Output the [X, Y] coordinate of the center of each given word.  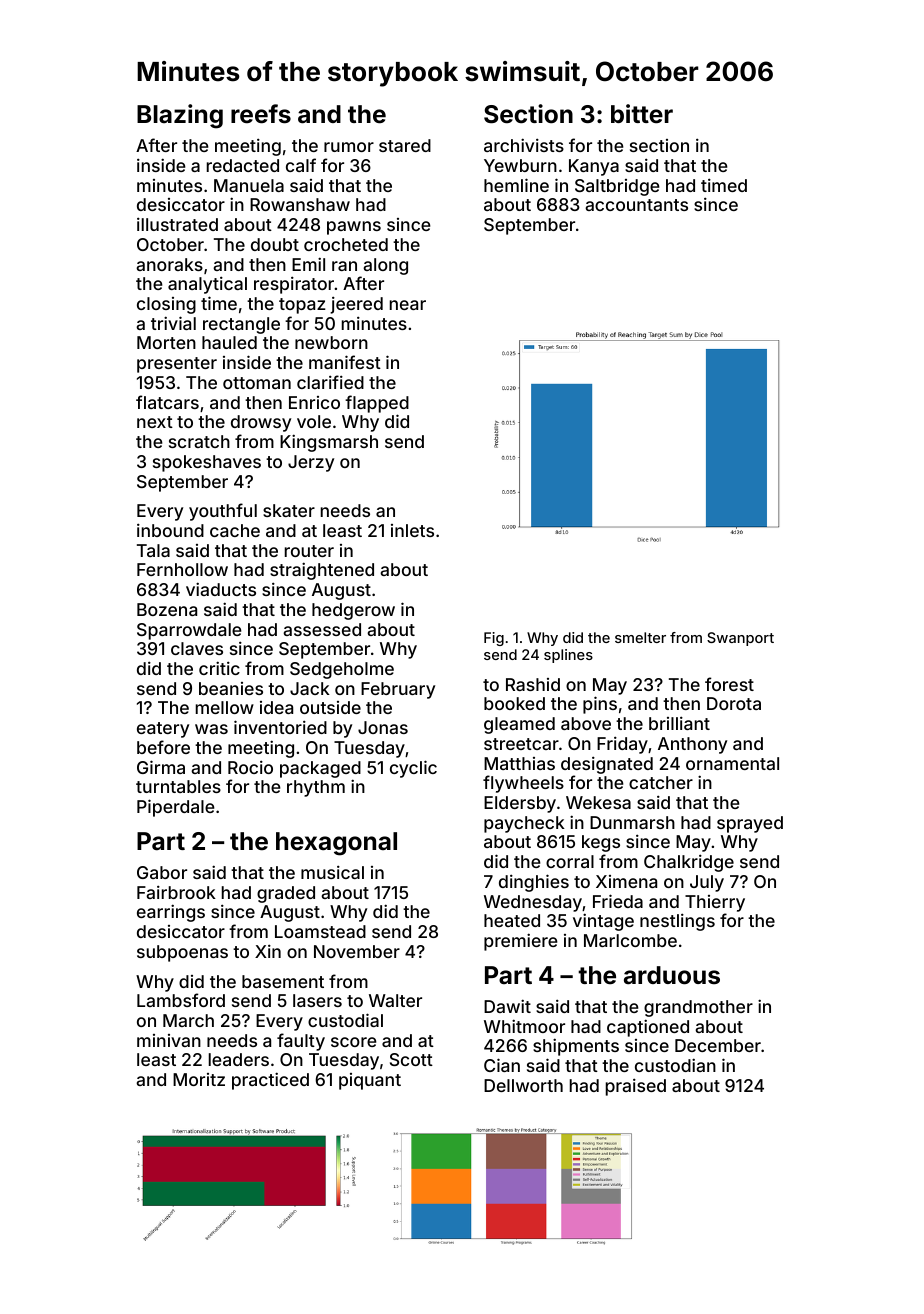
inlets [412, 530]
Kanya [594, 167]
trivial [173, 323]
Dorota [734, 703]
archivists [524, 145]
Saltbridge [617, 187]
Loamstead [320, 931]
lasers [317, 1000]
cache [235, 530]
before [163, 747]
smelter [640, 637]
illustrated [177, 224]
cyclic [413, 769]
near [408, 305]
